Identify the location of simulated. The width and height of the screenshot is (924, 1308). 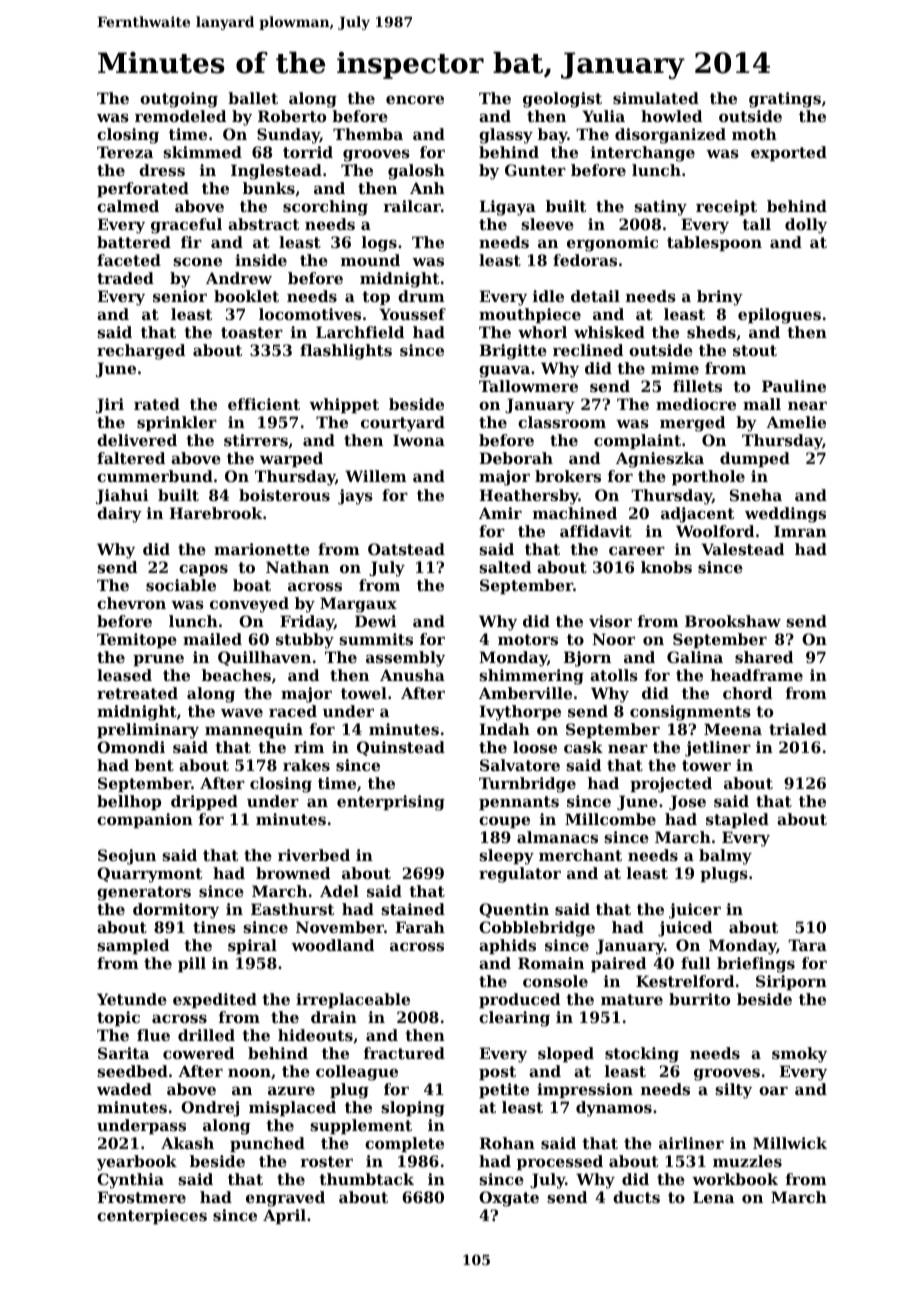
(656, 98).
